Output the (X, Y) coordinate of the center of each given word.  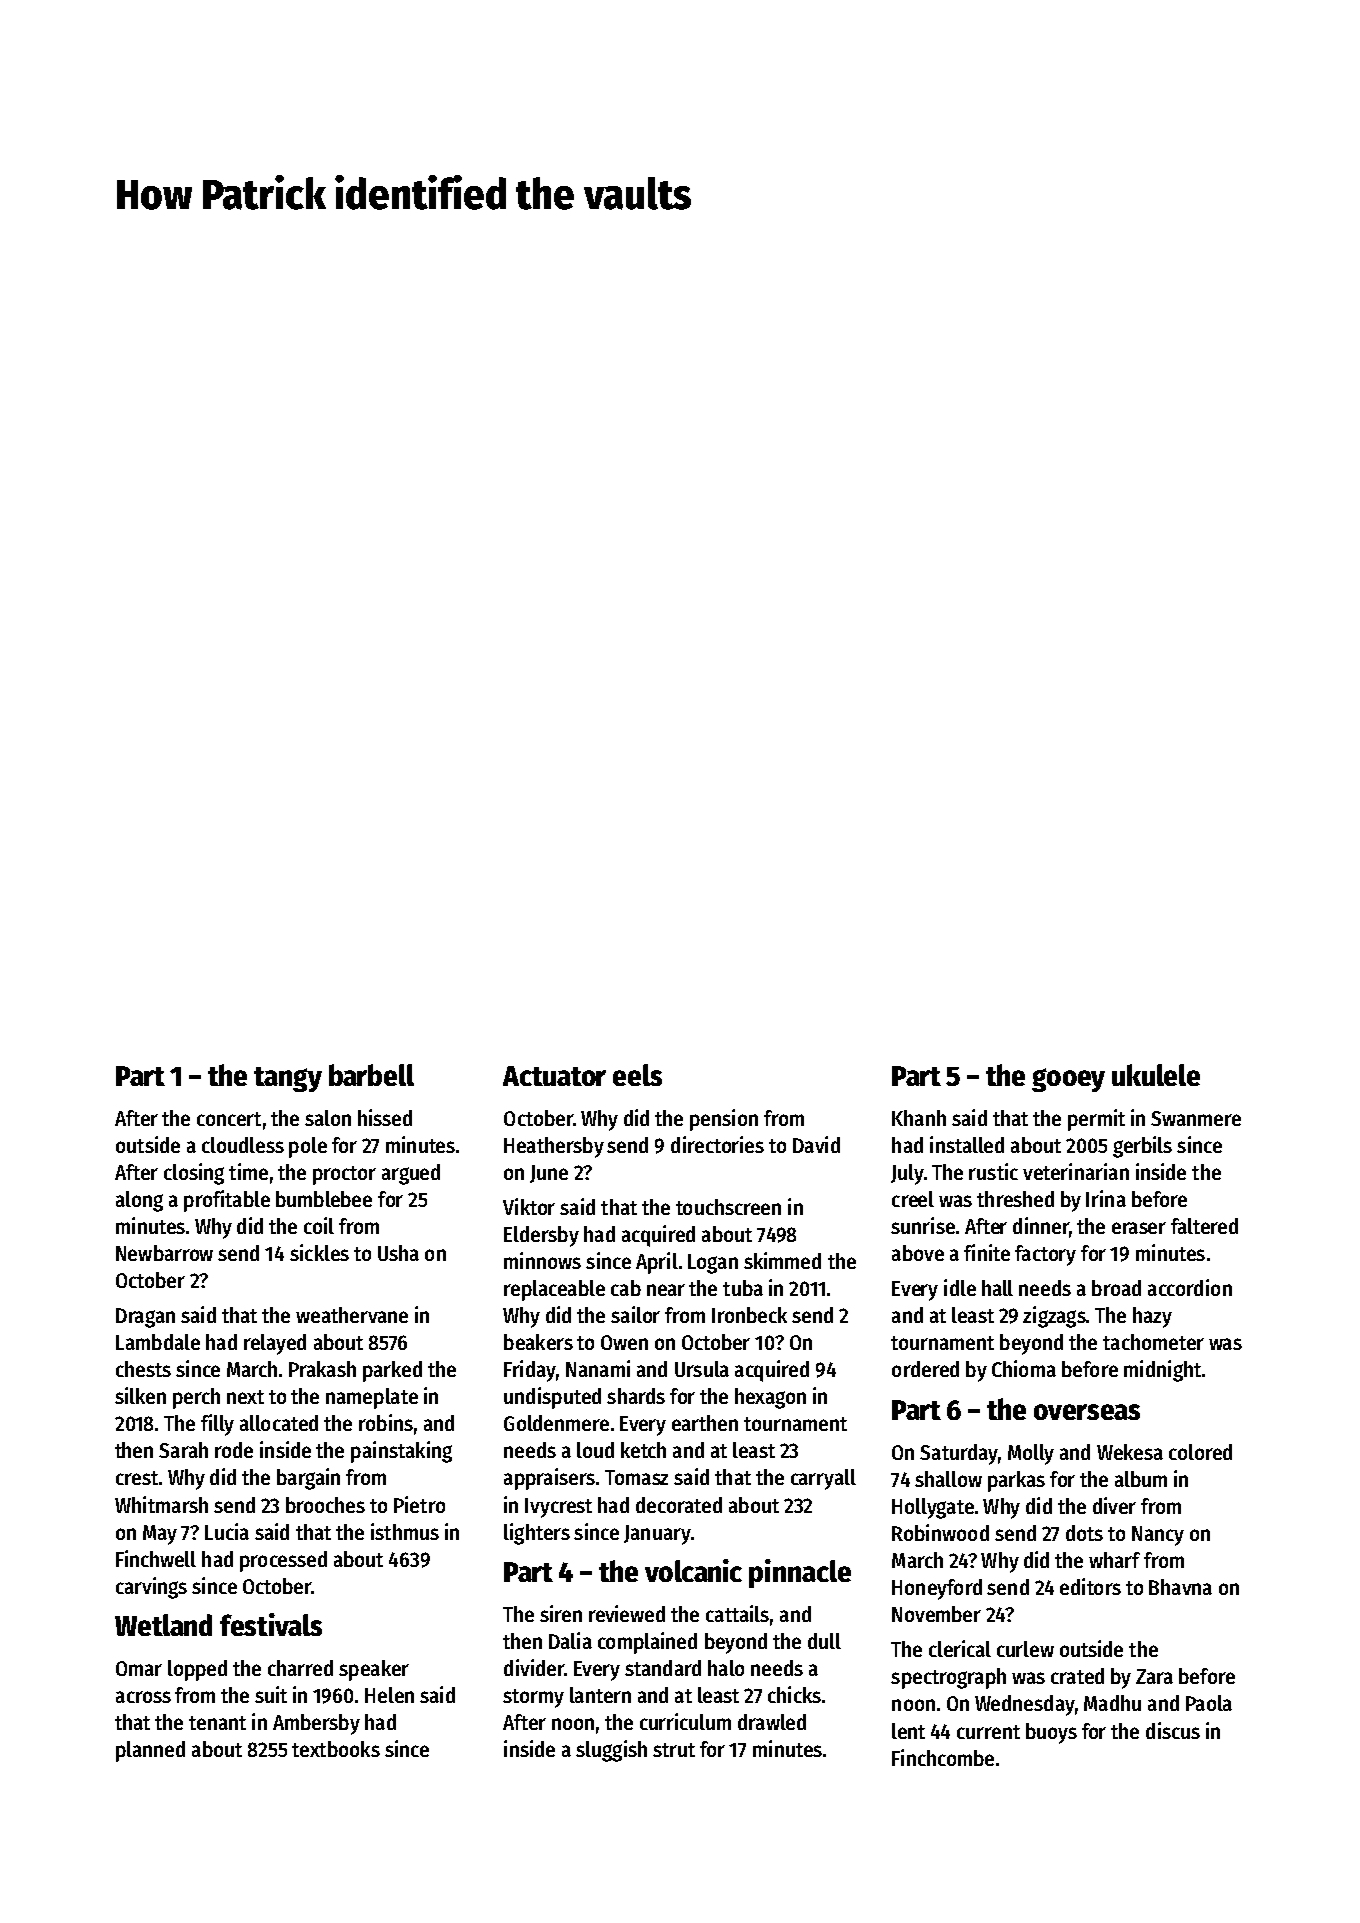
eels (637, 1075)
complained (647, 1643)
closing (194, 1174)
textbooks (336, 1749)
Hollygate (933, 1508)
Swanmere (1196, 1118)
